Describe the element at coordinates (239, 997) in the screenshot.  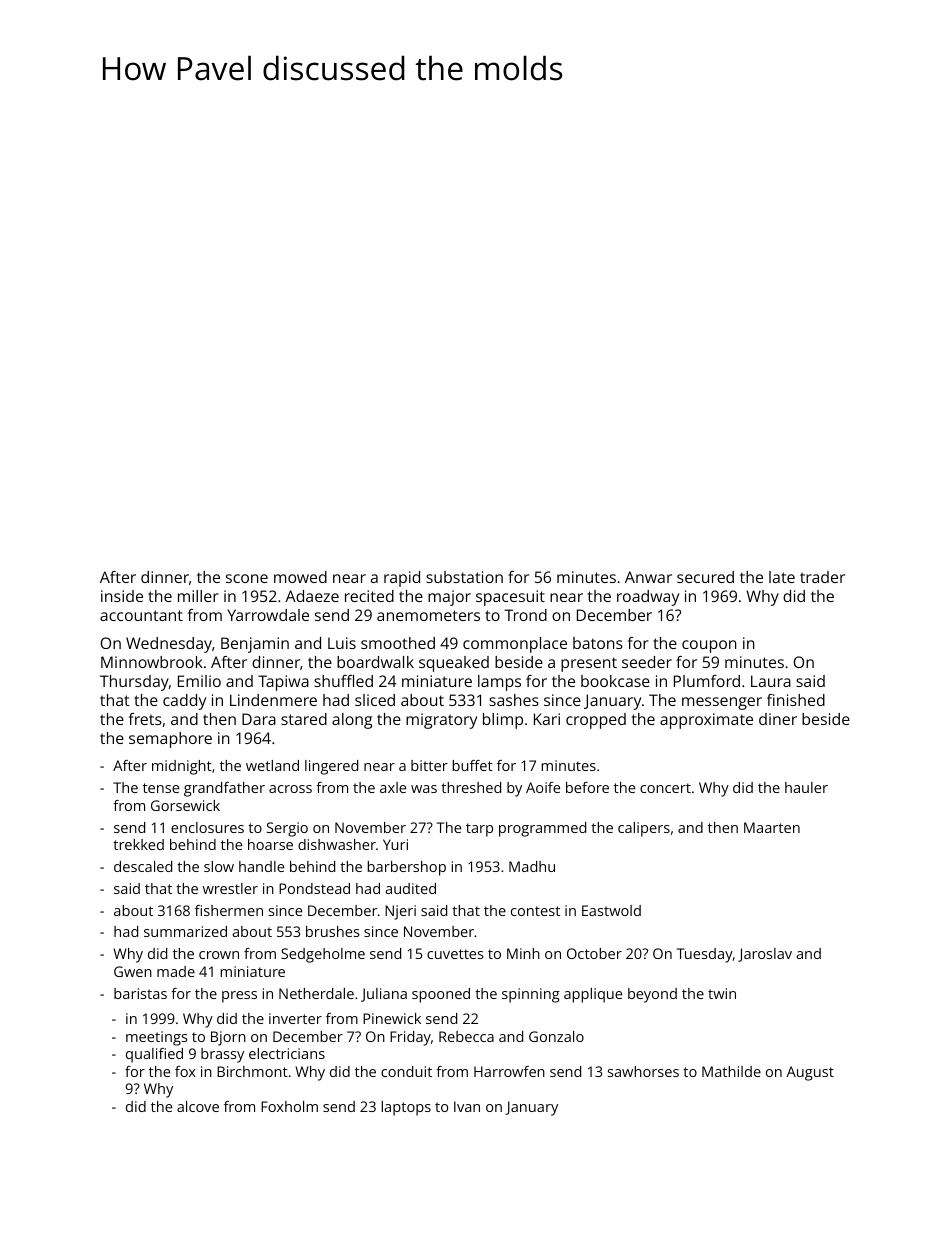
I see `press` at that location.
